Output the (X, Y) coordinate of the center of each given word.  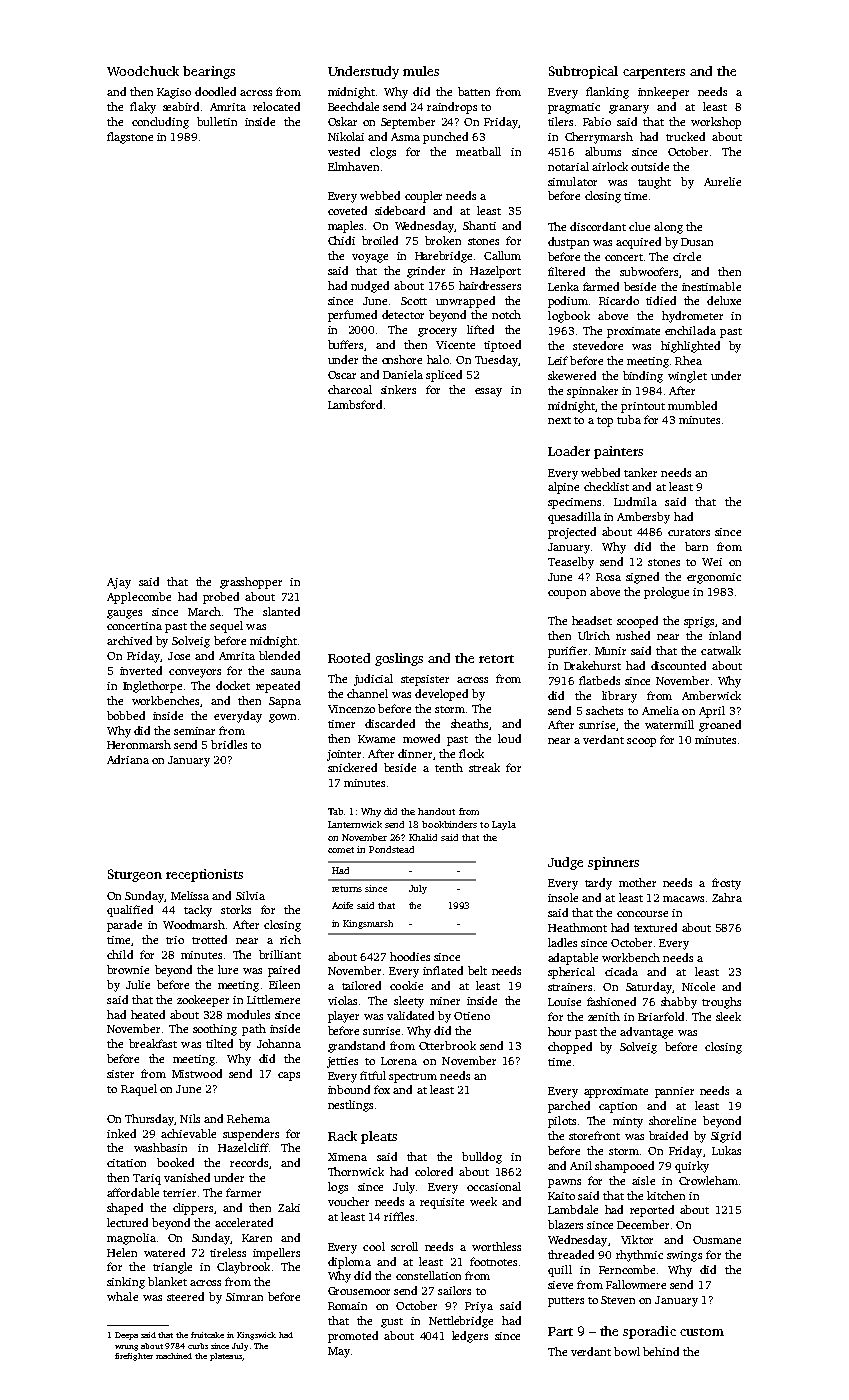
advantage (646, 1033)
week (483, 1201)
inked (121, 1133)
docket (233, 685)
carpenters (654, 73)
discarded (390, 723)
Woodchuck (143, 71)
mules (421, 71)
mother (637, 882)
